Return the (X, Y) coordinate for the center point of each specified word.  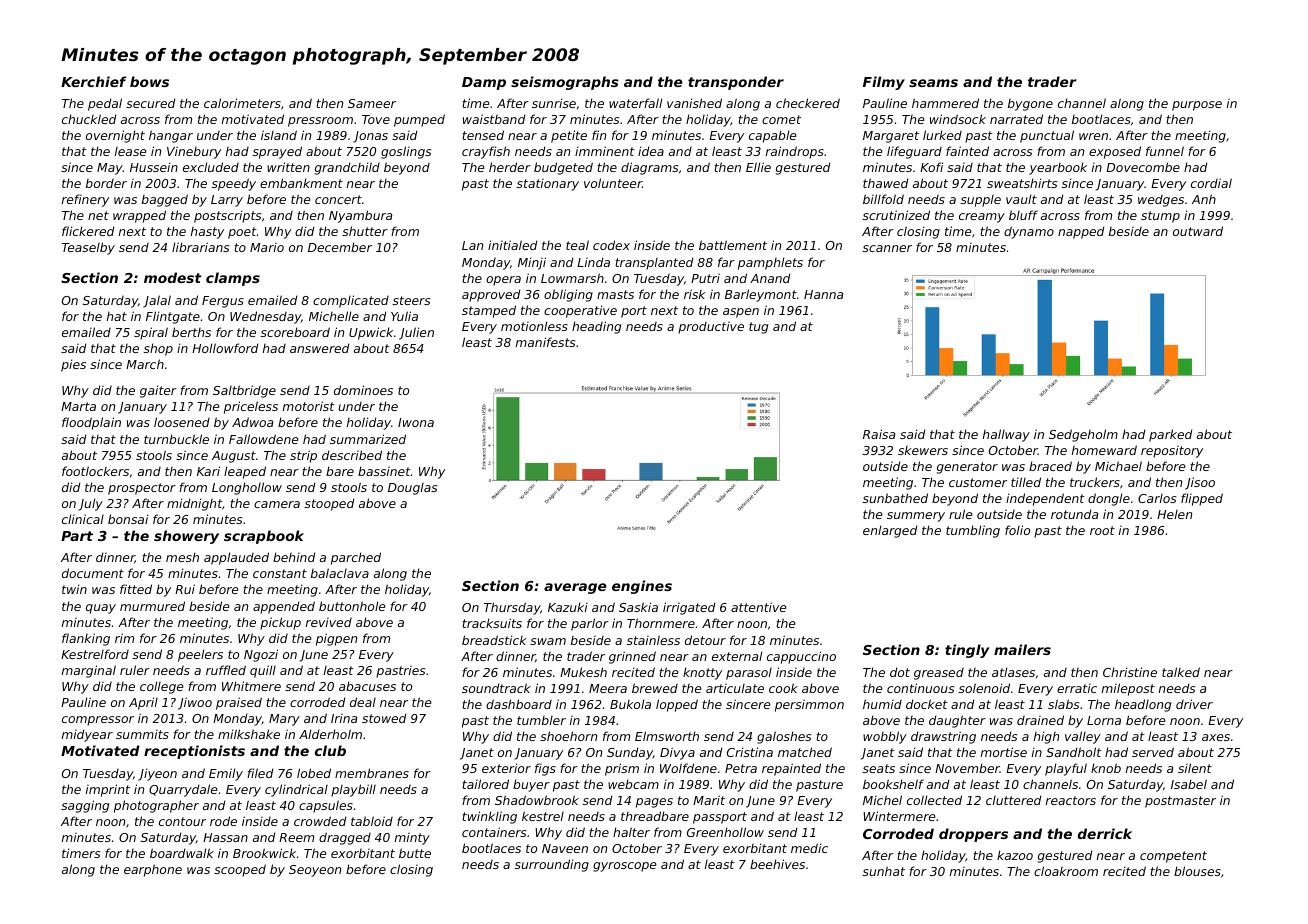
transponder (736, 83)
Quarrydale (183, 790)
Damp (484, 83)
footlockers (95, 471)
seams (933, 83)
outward (1198, 231)
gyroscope (625, 867)
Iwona (416, 422)
